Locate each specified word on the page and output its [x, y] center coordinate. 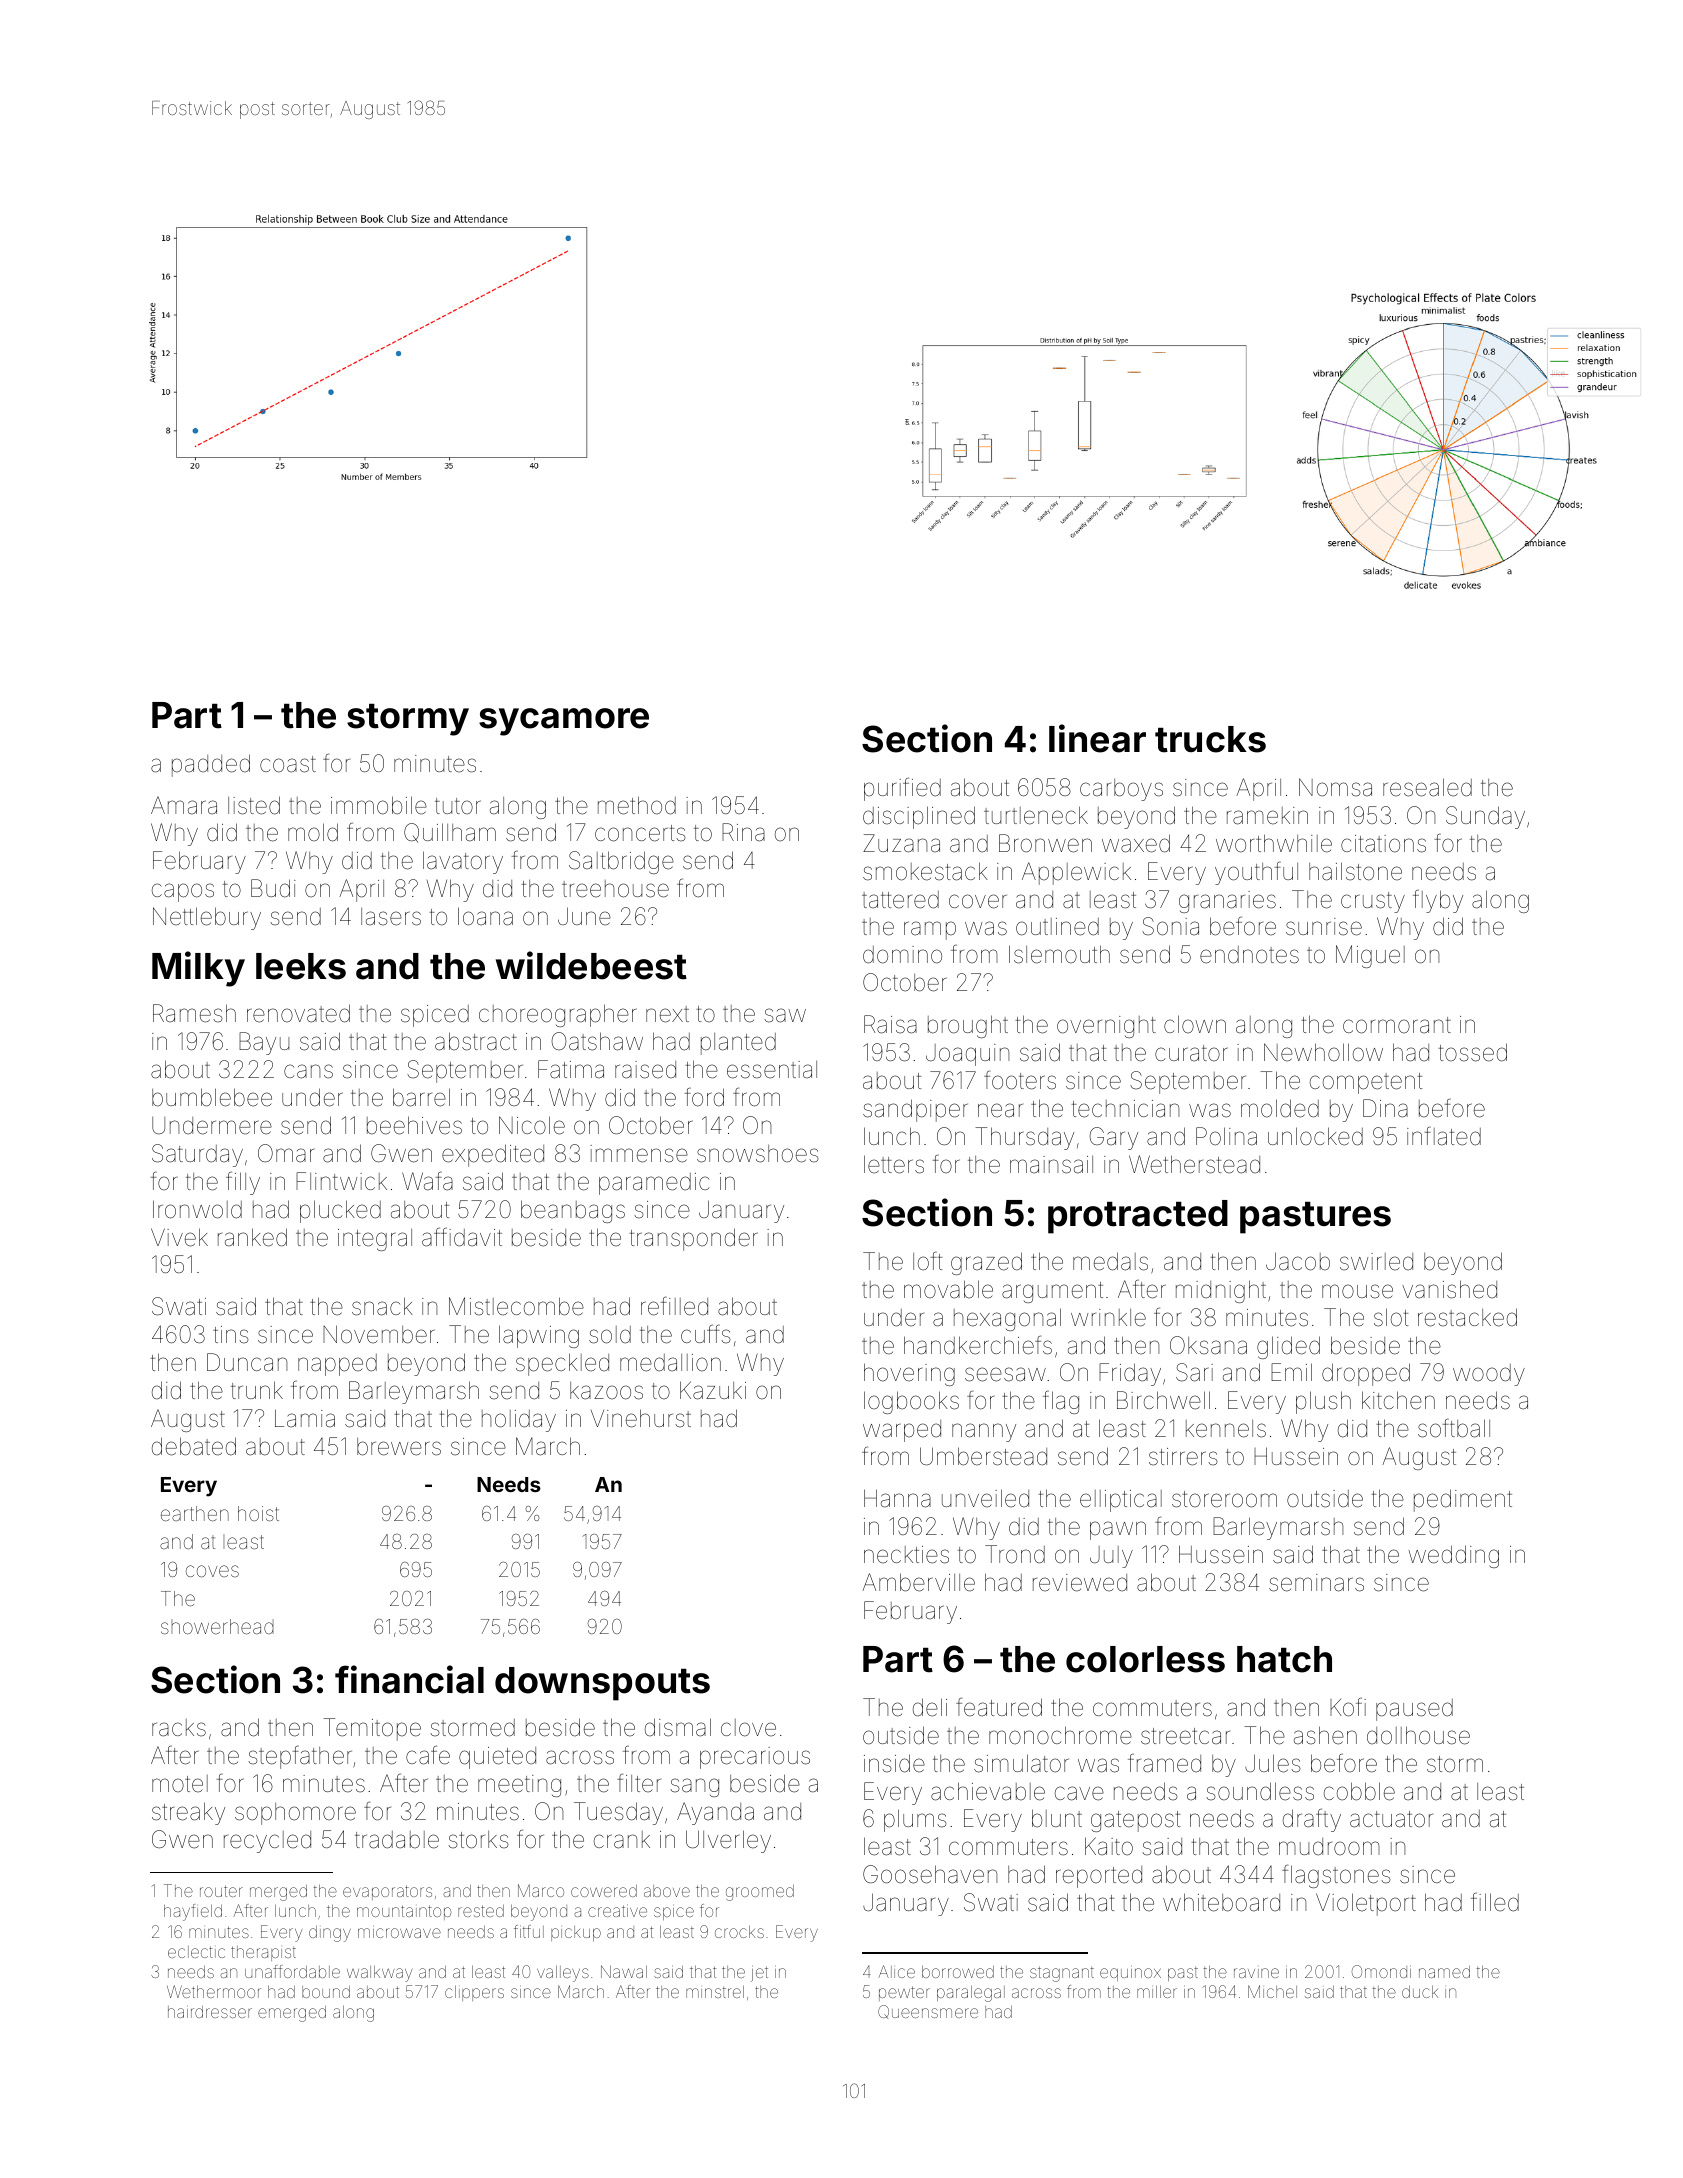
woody [1489, 1375]
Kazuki [713, 1390]
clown [1195, 1024]
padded [211, 765]
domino [902, 955]
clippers [474, 1993]
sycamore [564, 722]
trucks [1210, 739]
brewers [399, 1447]
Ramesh [194, 1013]
